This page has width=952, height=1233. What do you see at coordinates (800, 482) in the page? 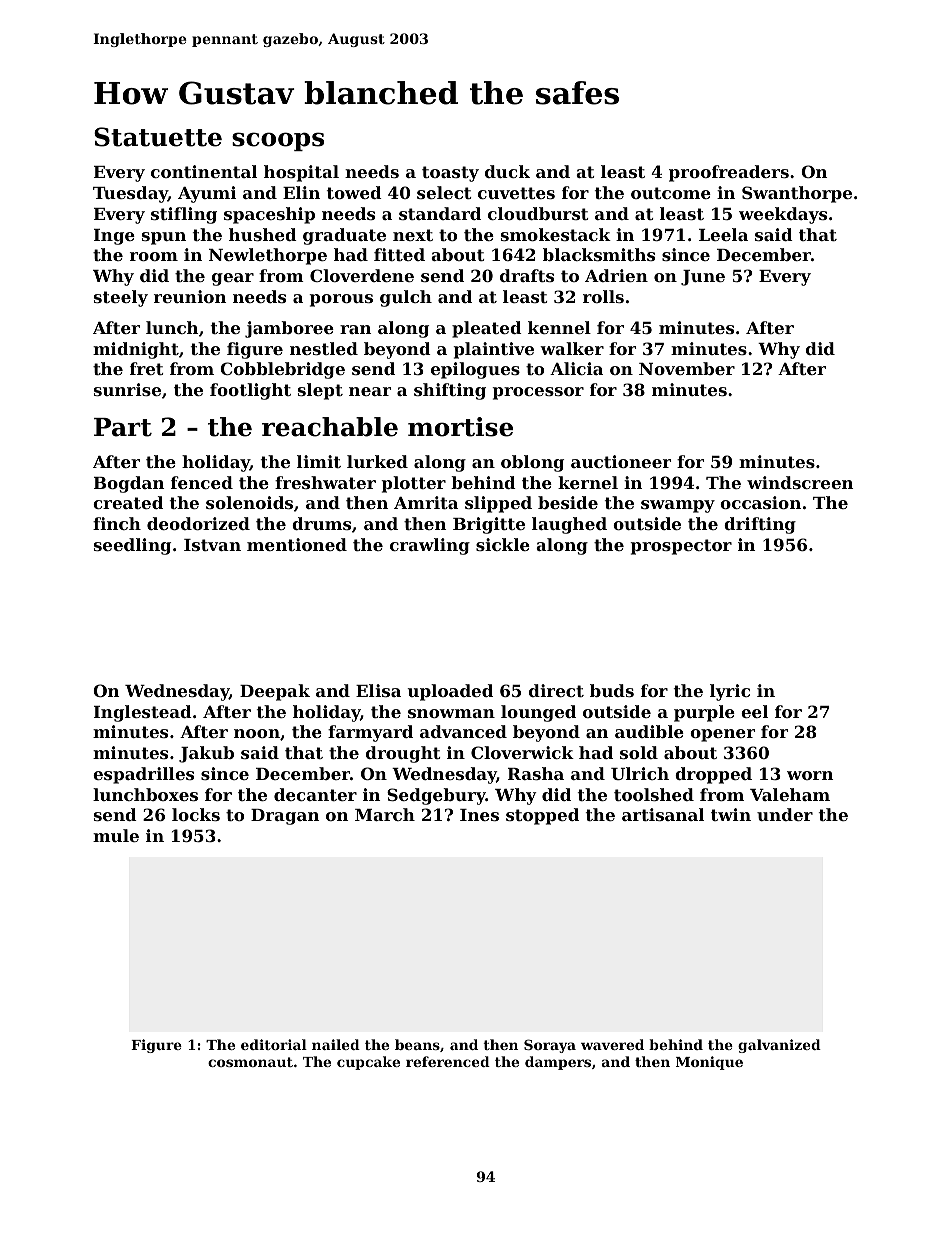
I see `windscreen` at bounding box center [800, 482].
